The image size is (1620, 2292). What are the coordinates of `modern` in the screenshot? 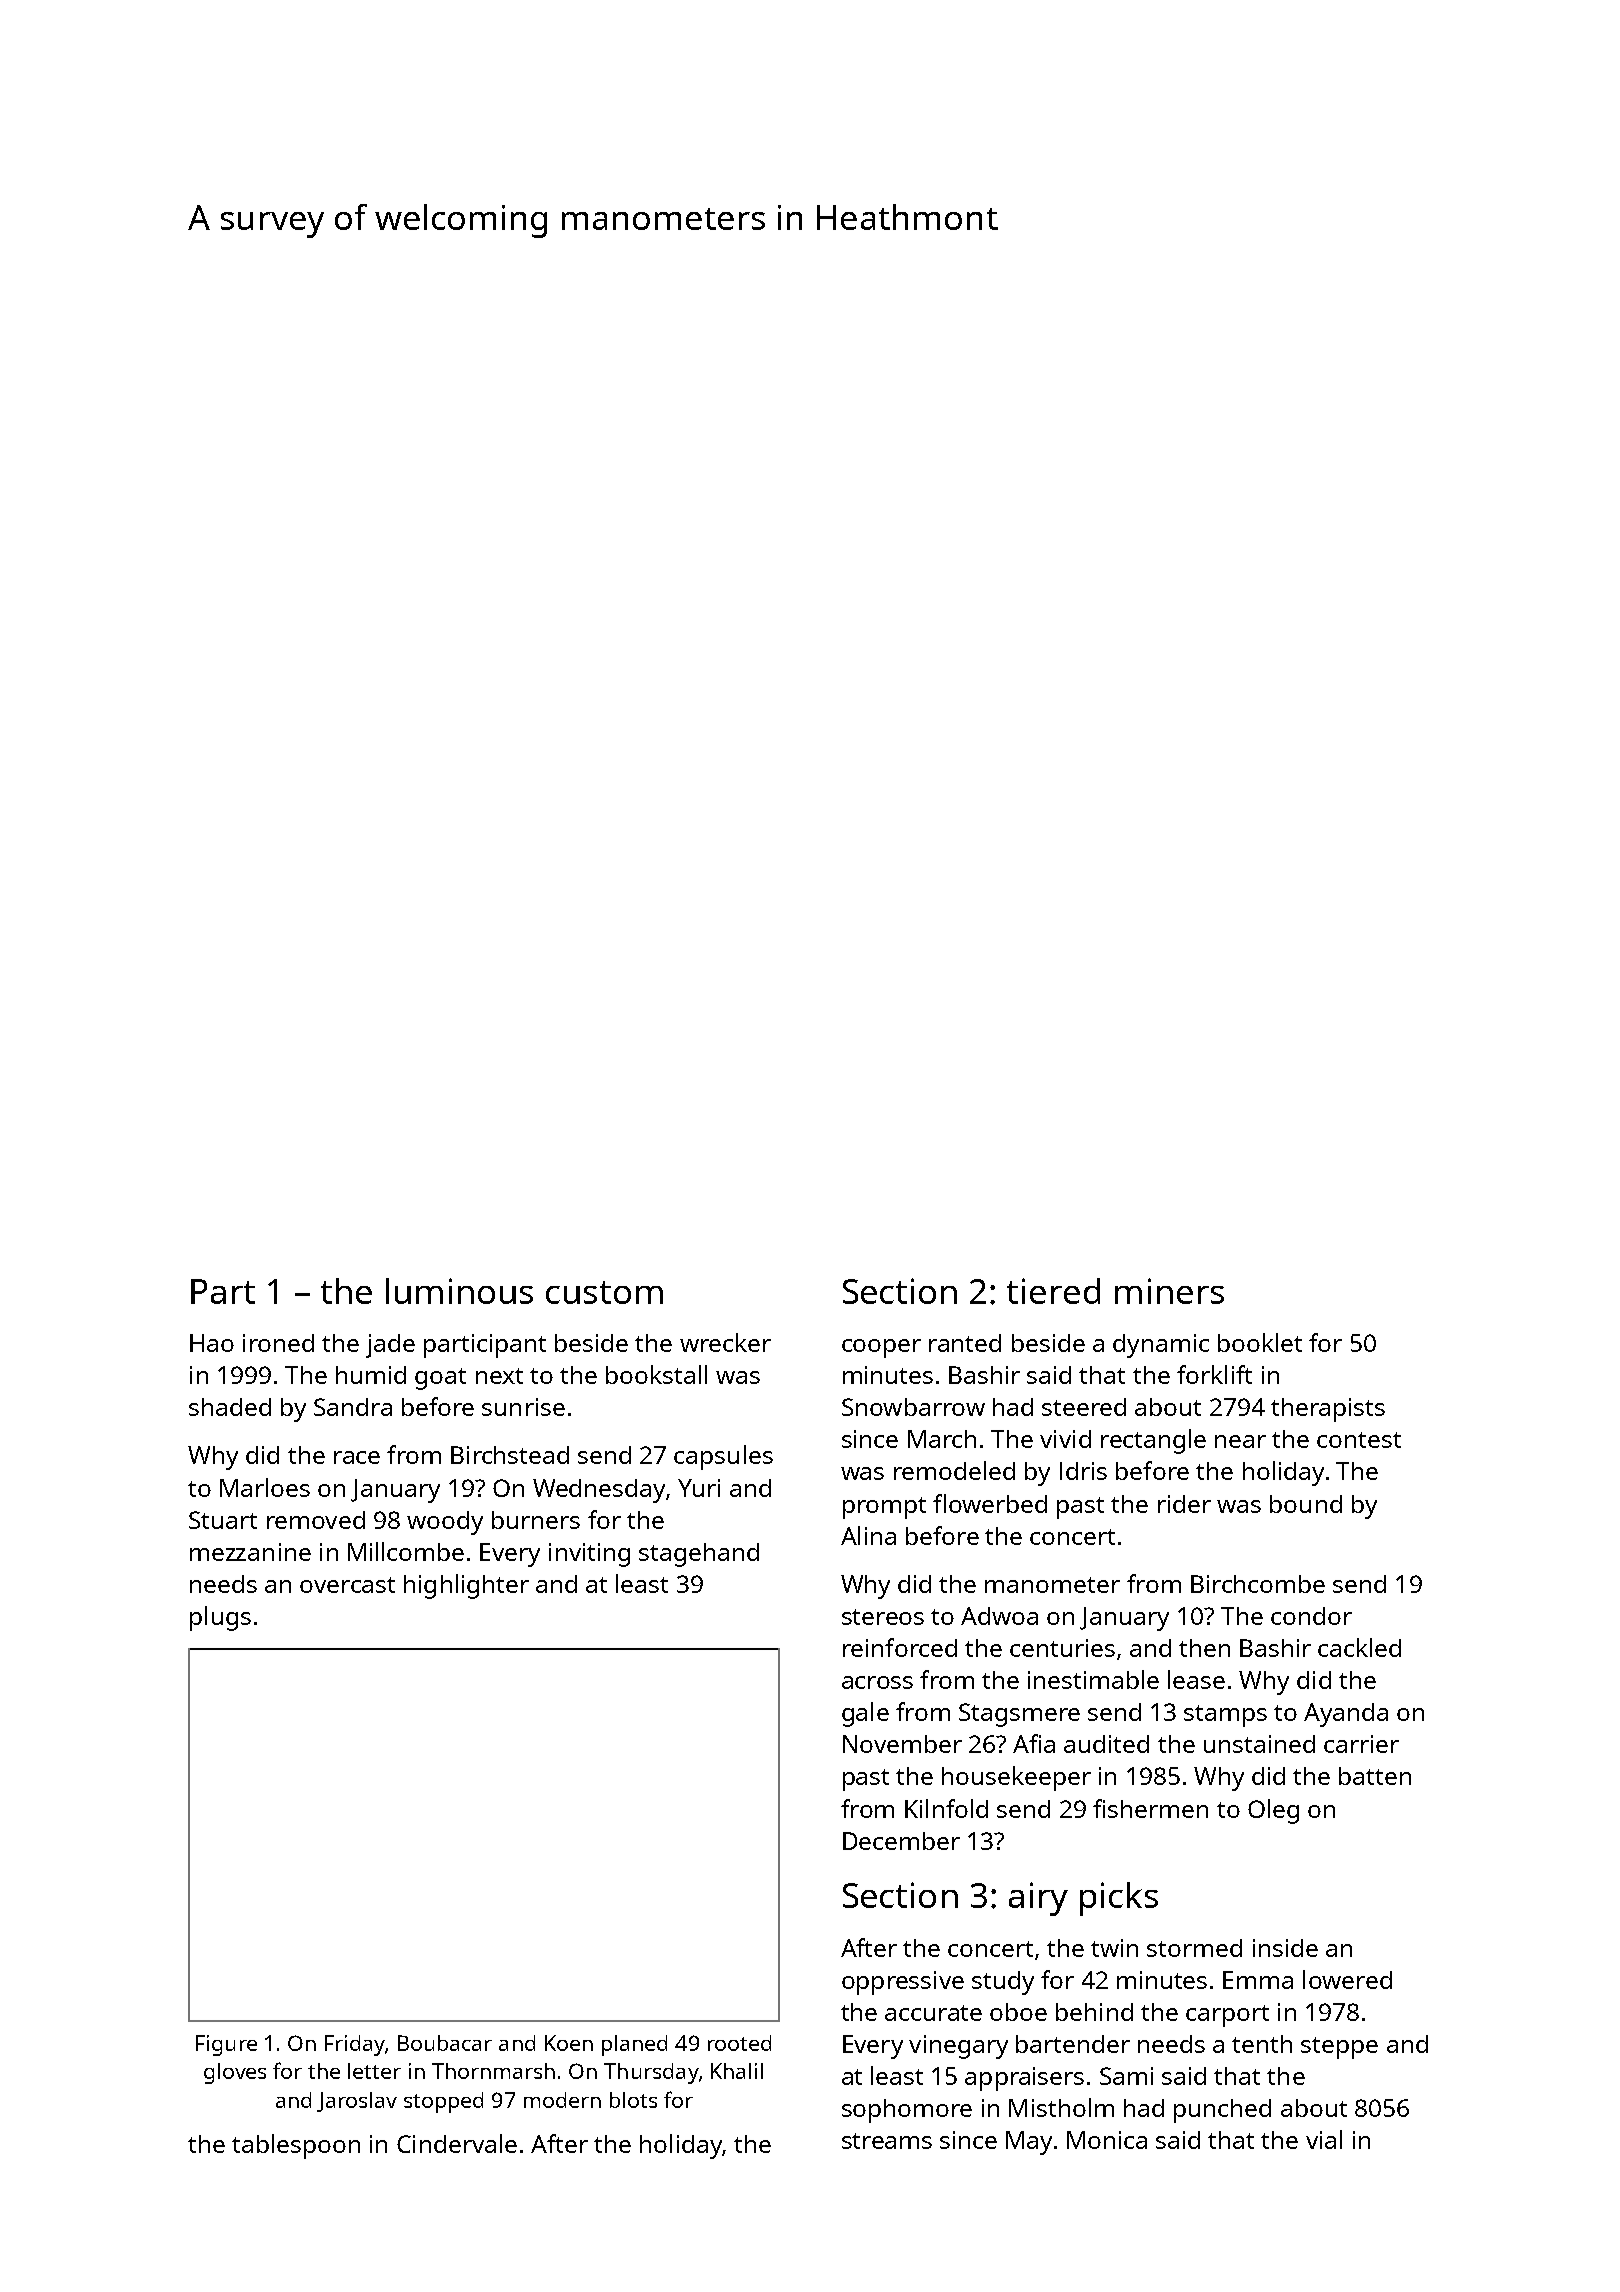 It's located at (562, 2100).
